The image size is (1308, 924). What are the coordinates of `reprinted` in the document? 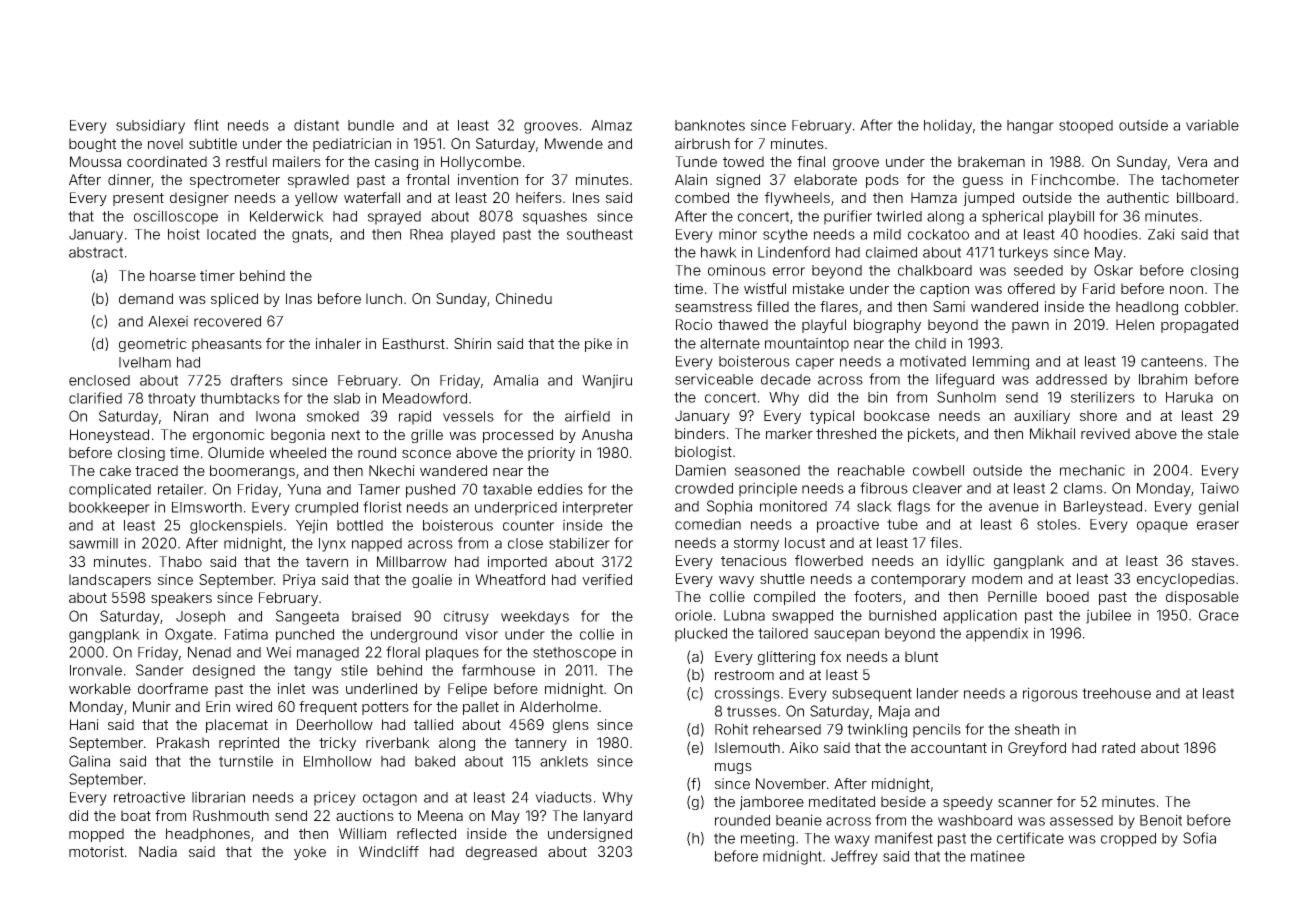 It's located at (249, 744).
